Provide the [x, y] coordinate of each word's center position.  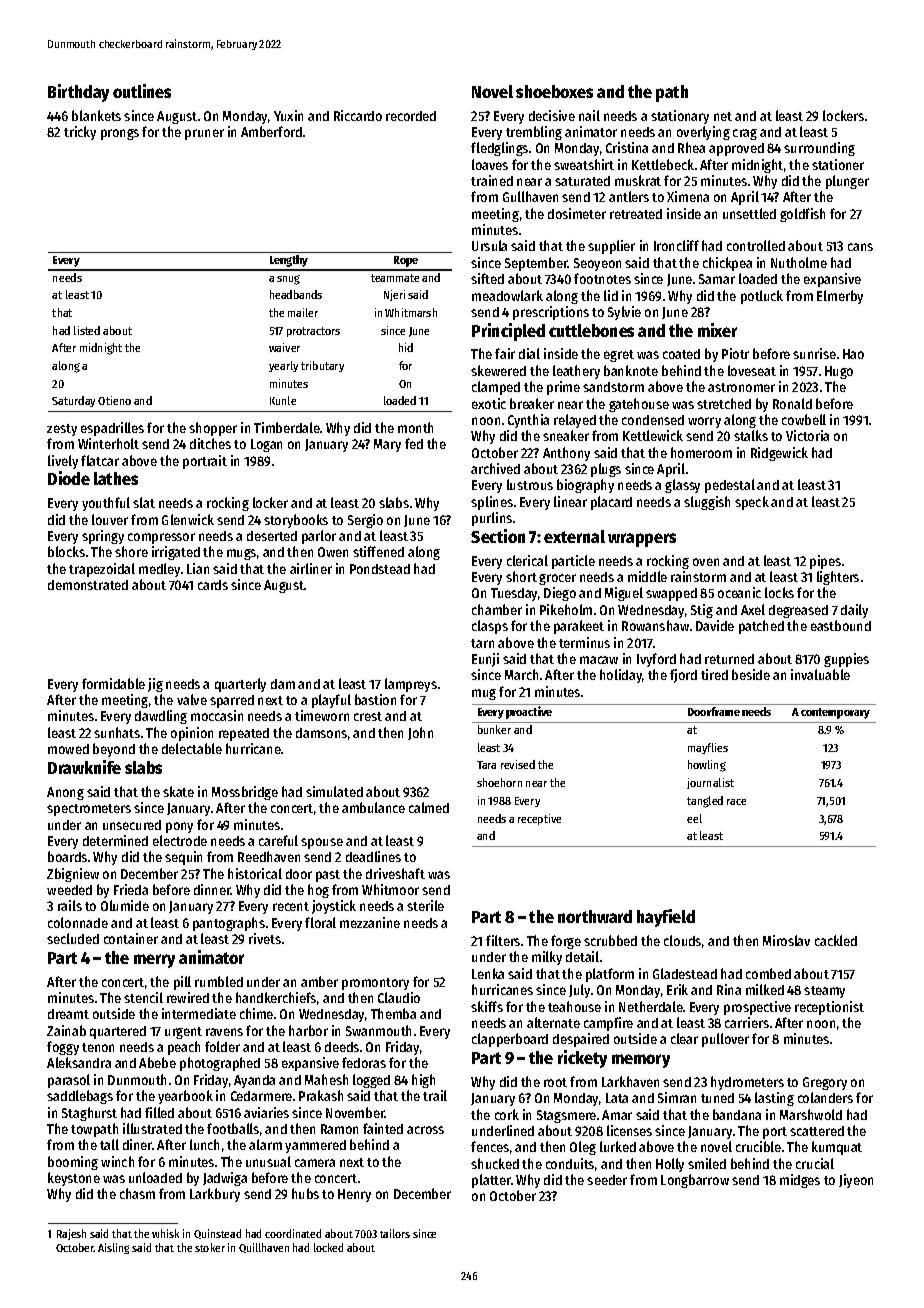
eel [694, 818]
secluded [73, 938]
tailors [395, 1233]
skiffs [487, 1006]
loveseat [752, 370]
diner [137, 1144]
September [536, 264]
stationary [680, 117]
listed [87, 330]
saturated [582, 181]
